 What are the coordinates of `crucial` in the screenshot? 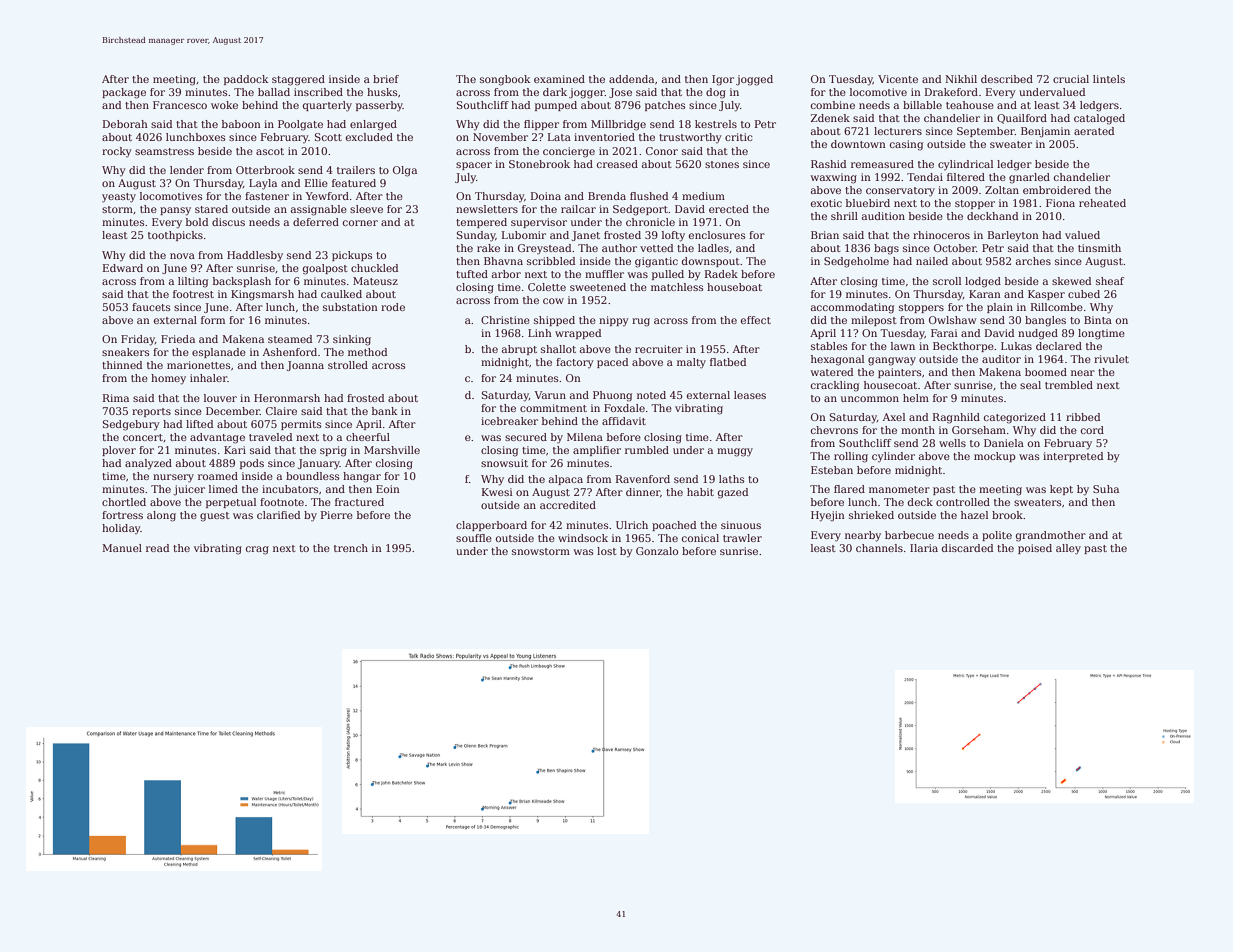 It's located at (1071, 79).
